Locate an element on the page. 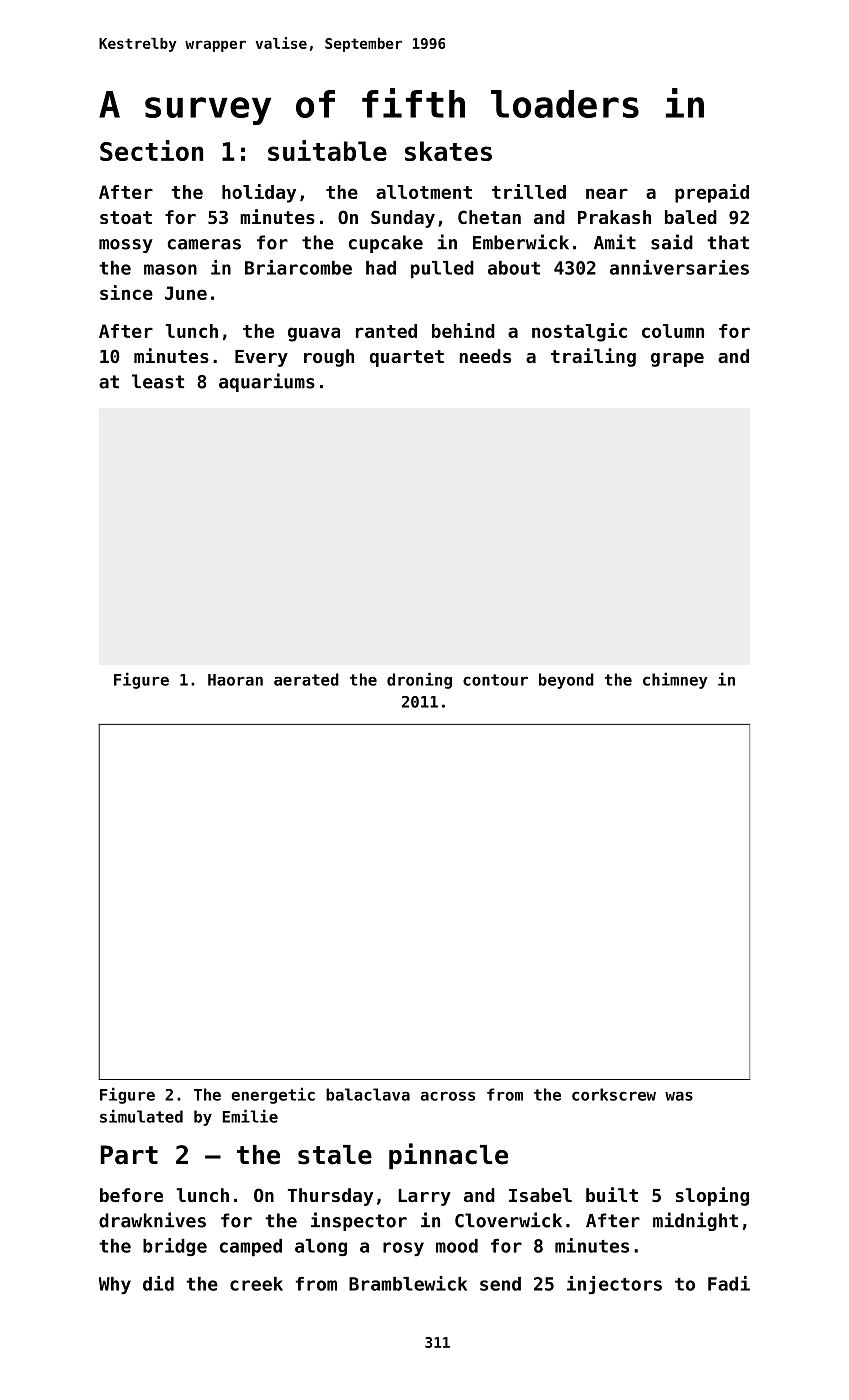  holiday is located at coordinates (259, 193).
